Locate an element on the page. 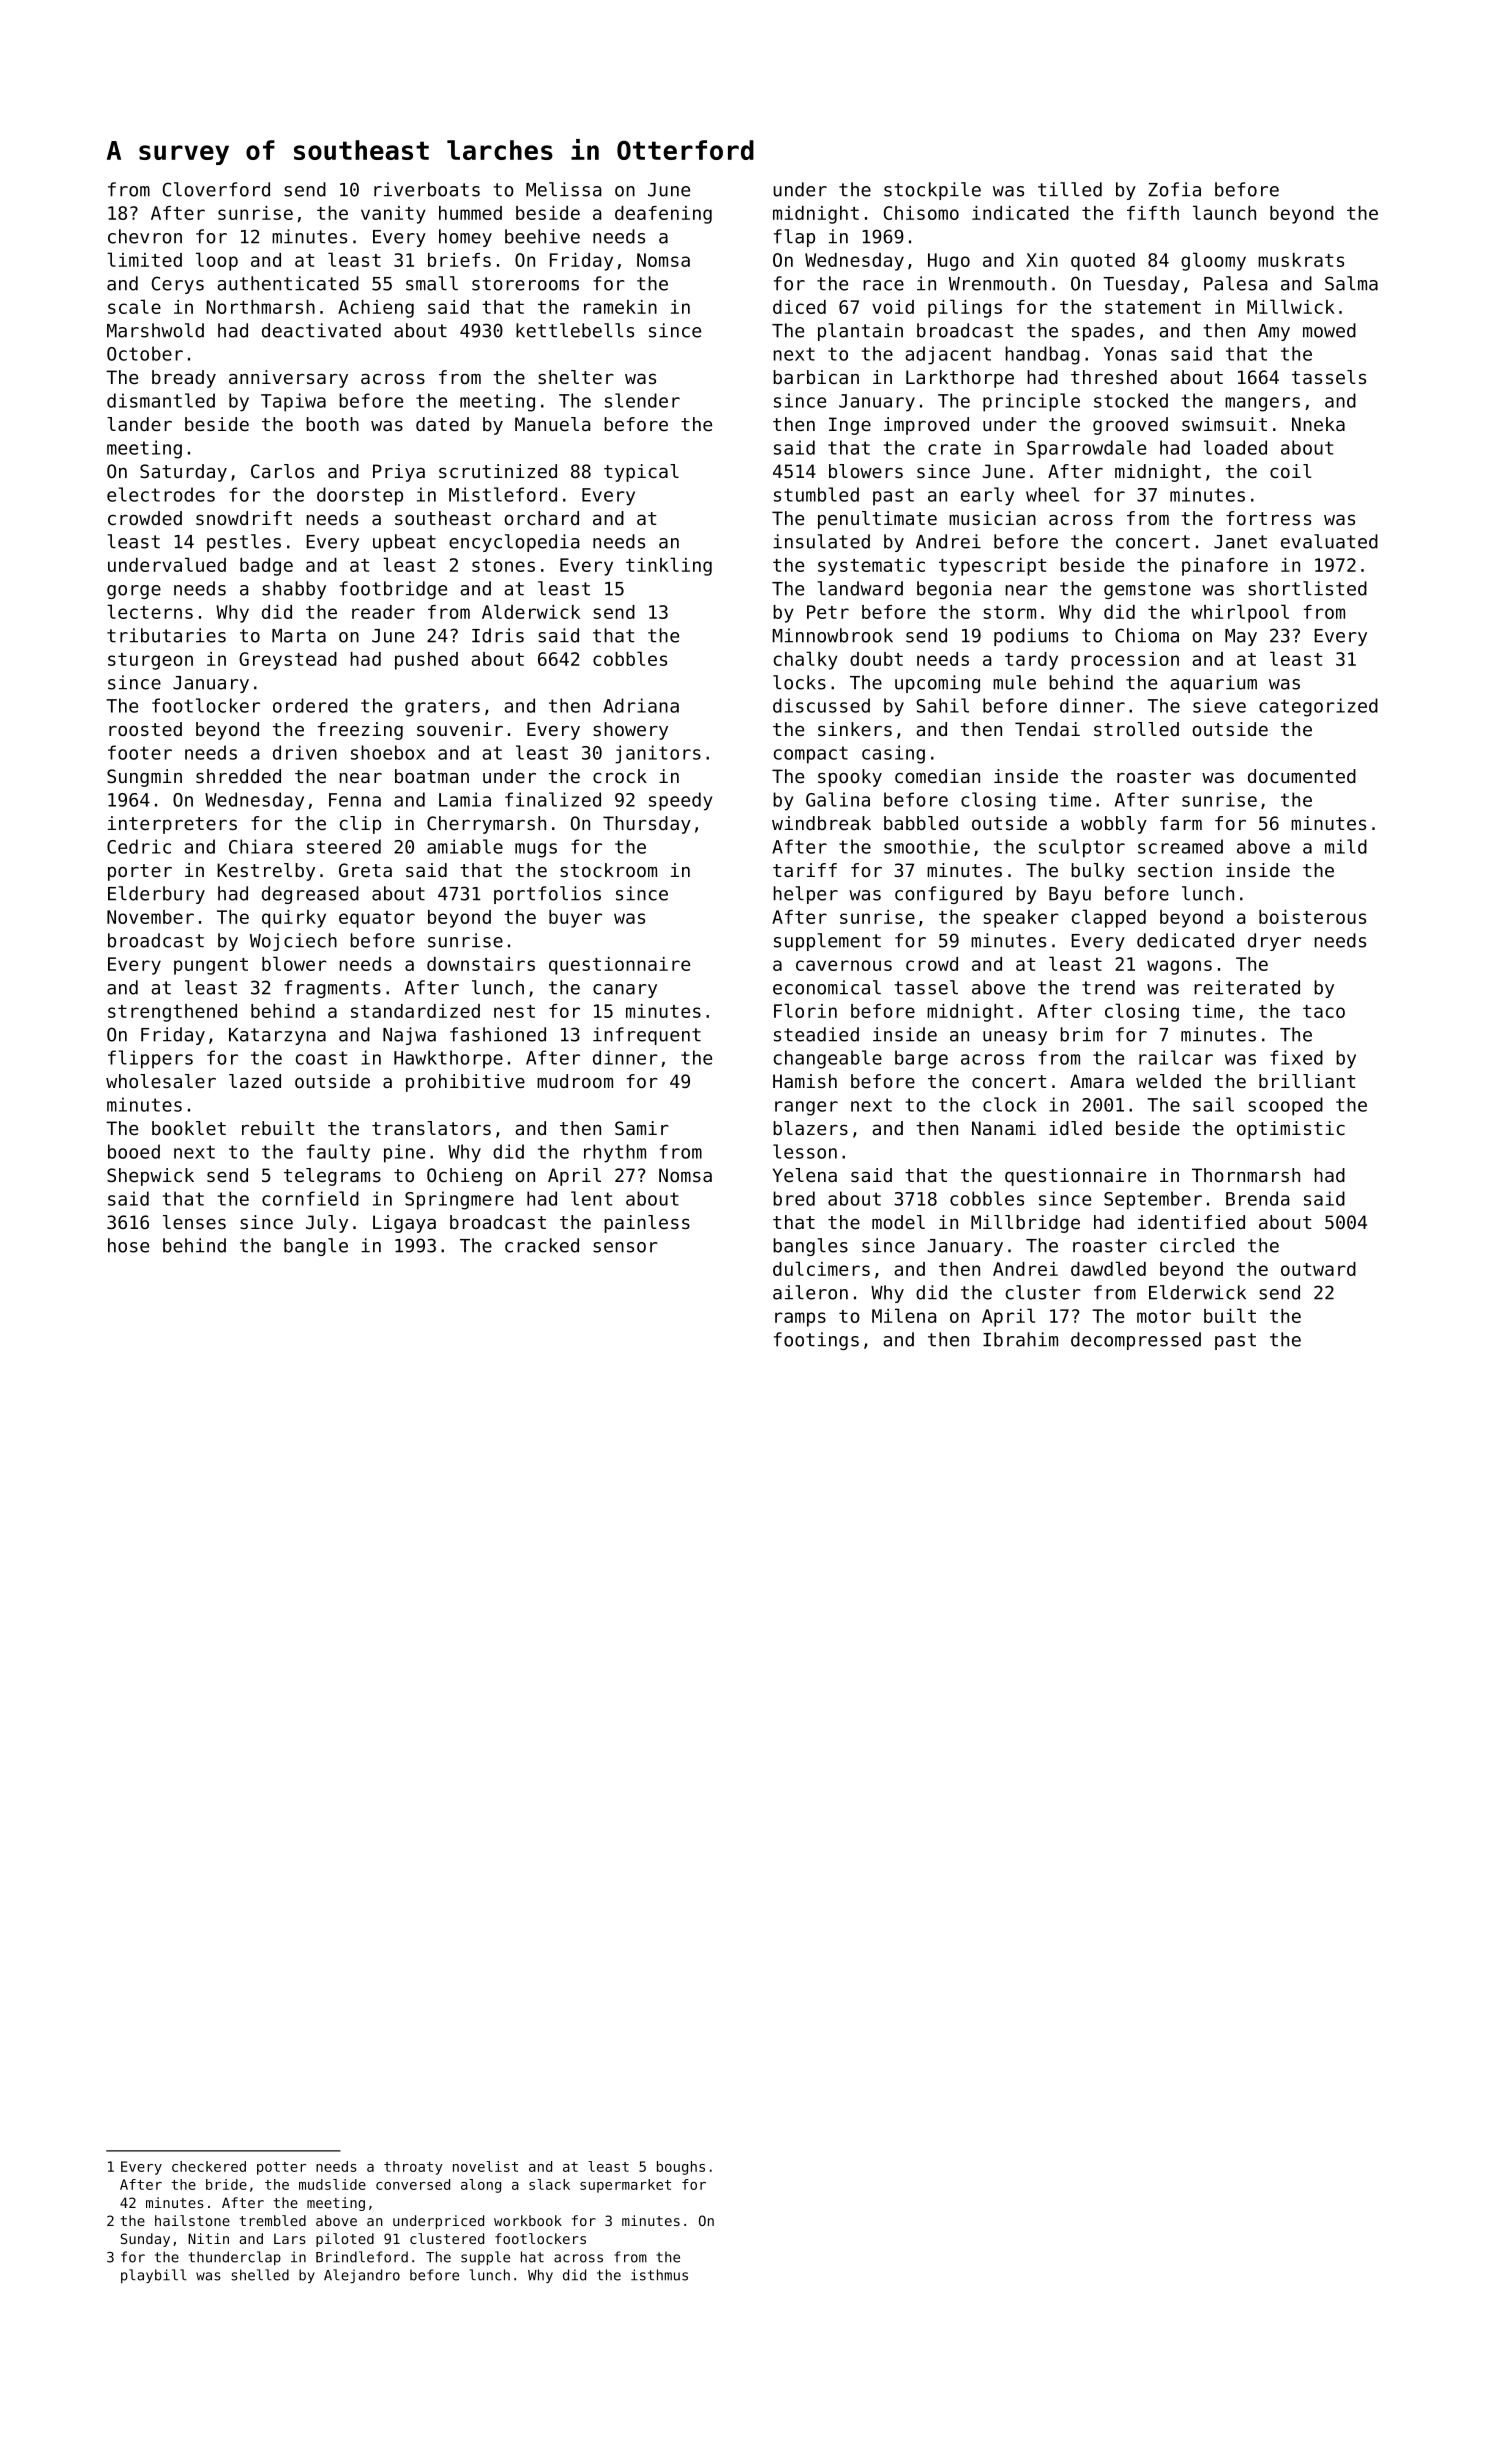 This image has height=2464, width=1496. tilled is located at coordinates (1070, 189).
